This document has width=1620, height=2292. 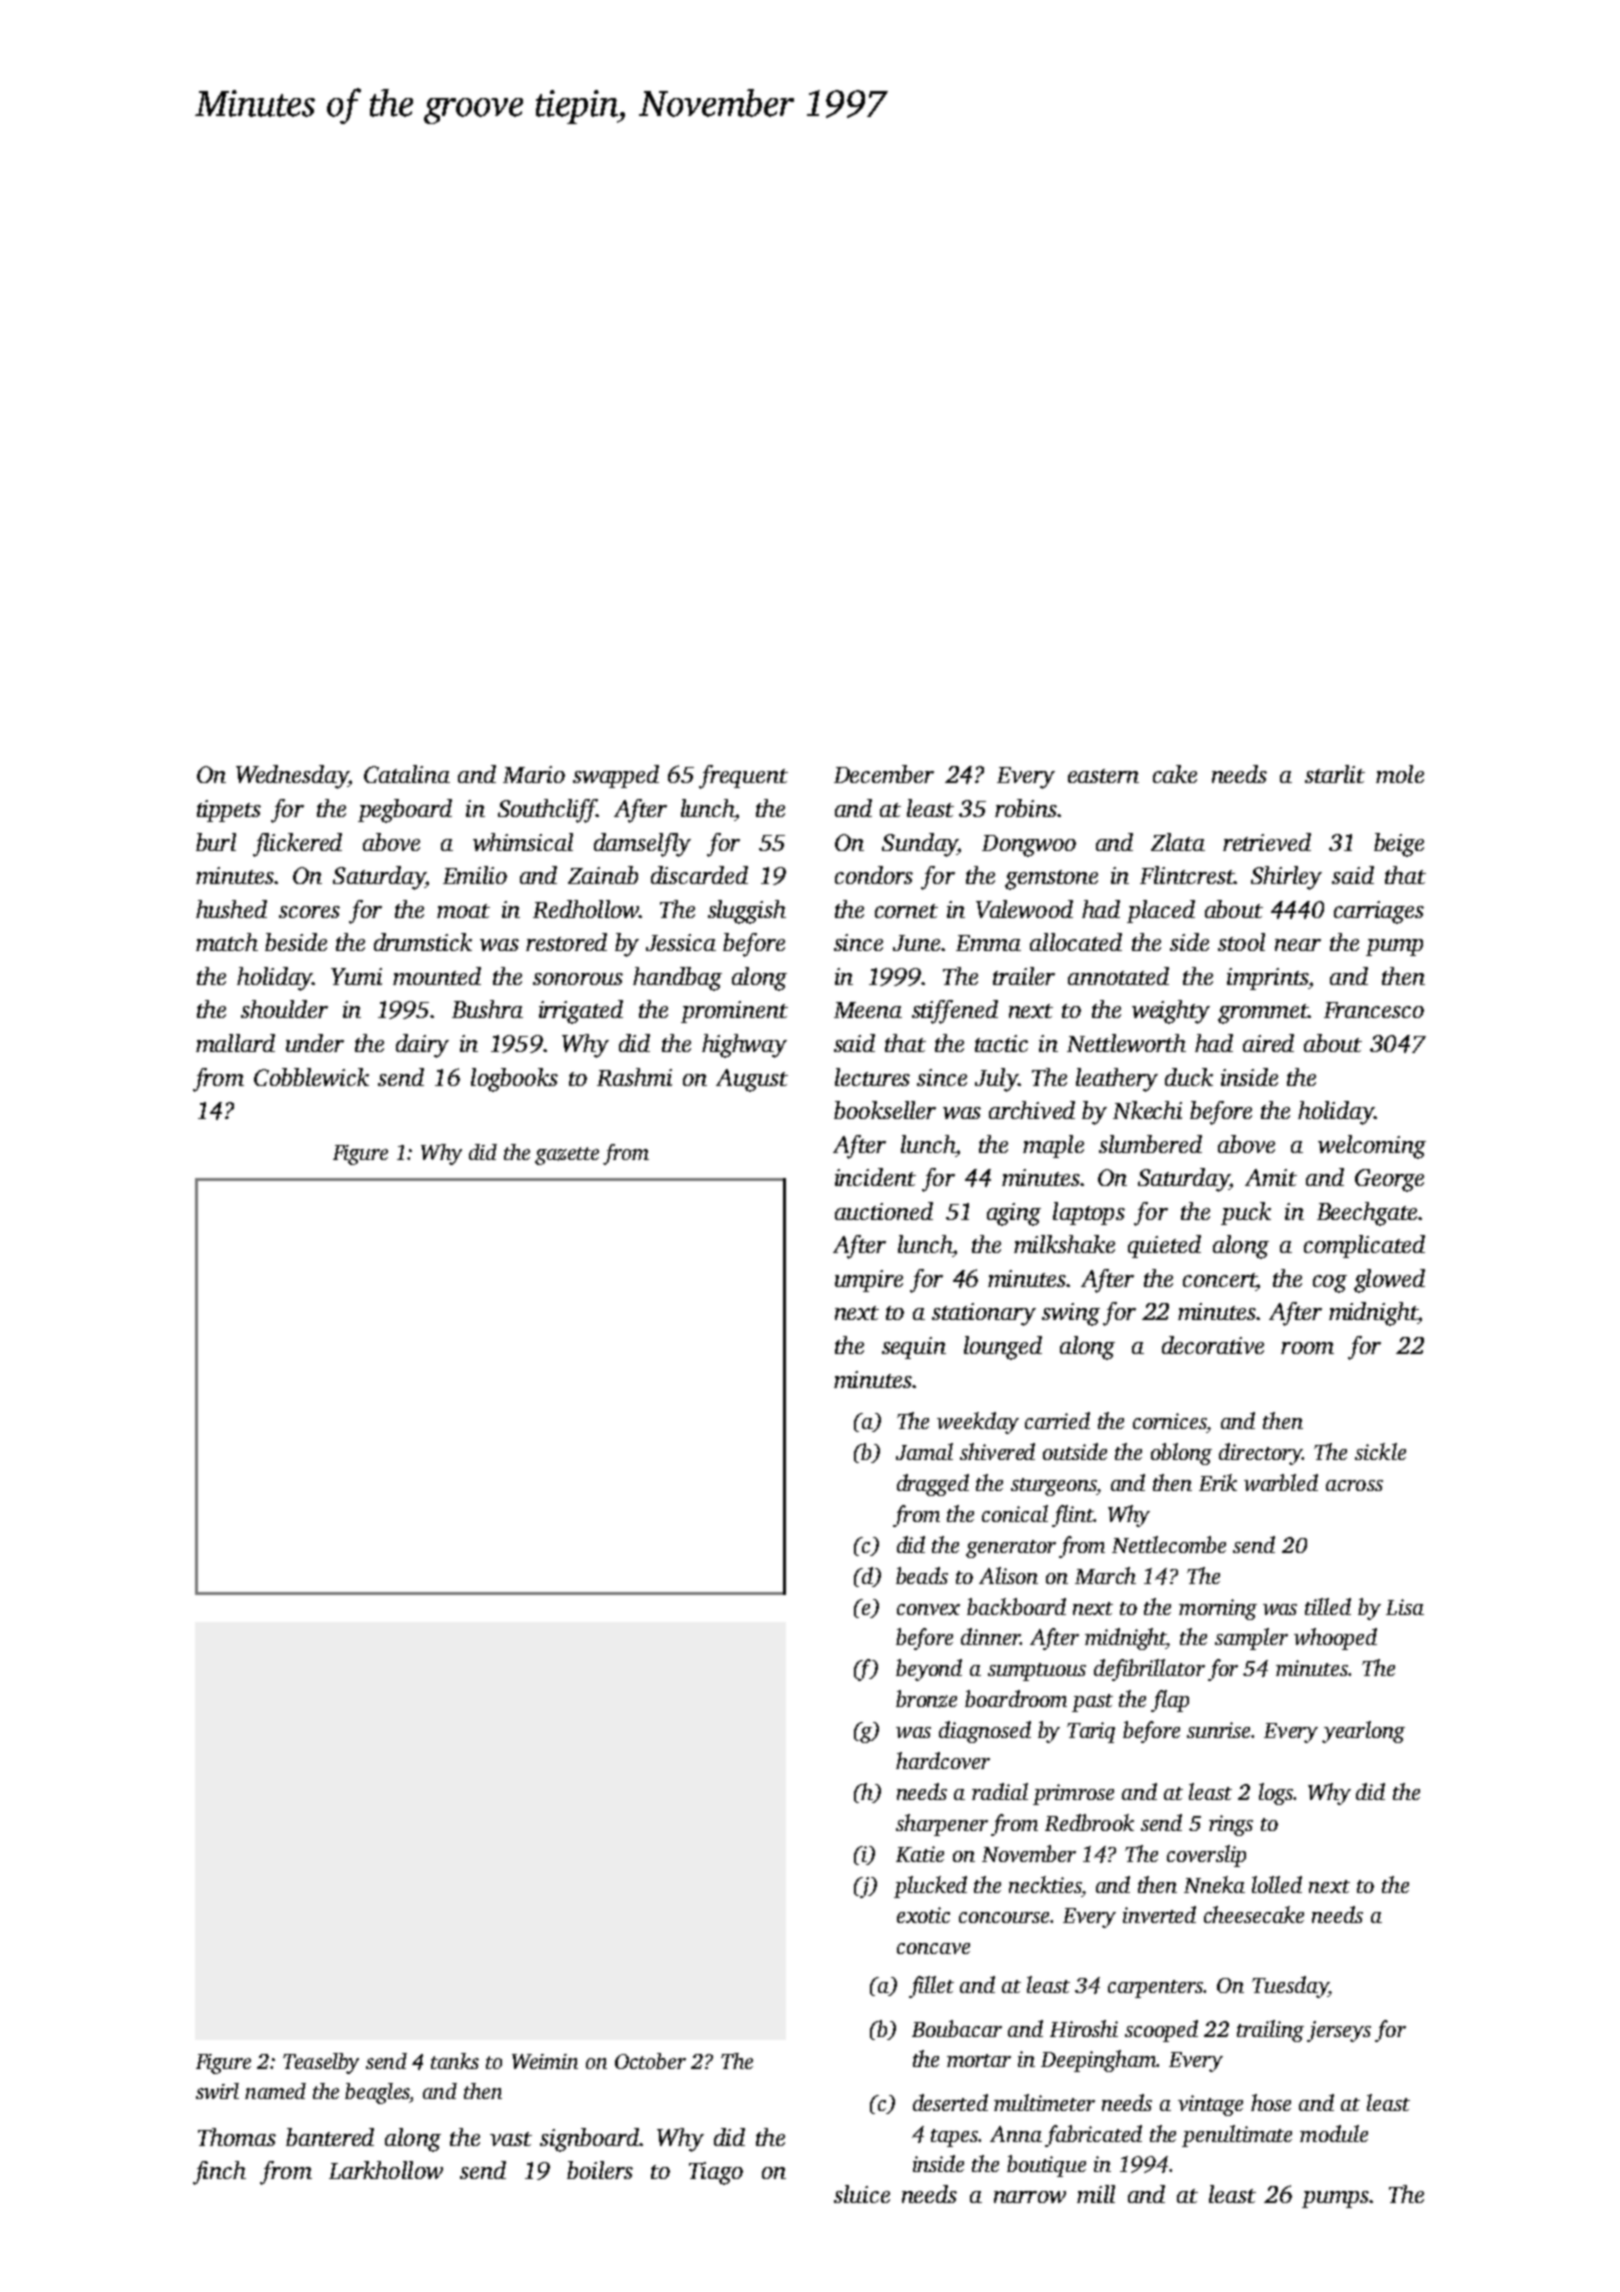 What do you see at coordinates (929, 1670) in the document?
I see `beyond` at bounding box center [929, 1670].
